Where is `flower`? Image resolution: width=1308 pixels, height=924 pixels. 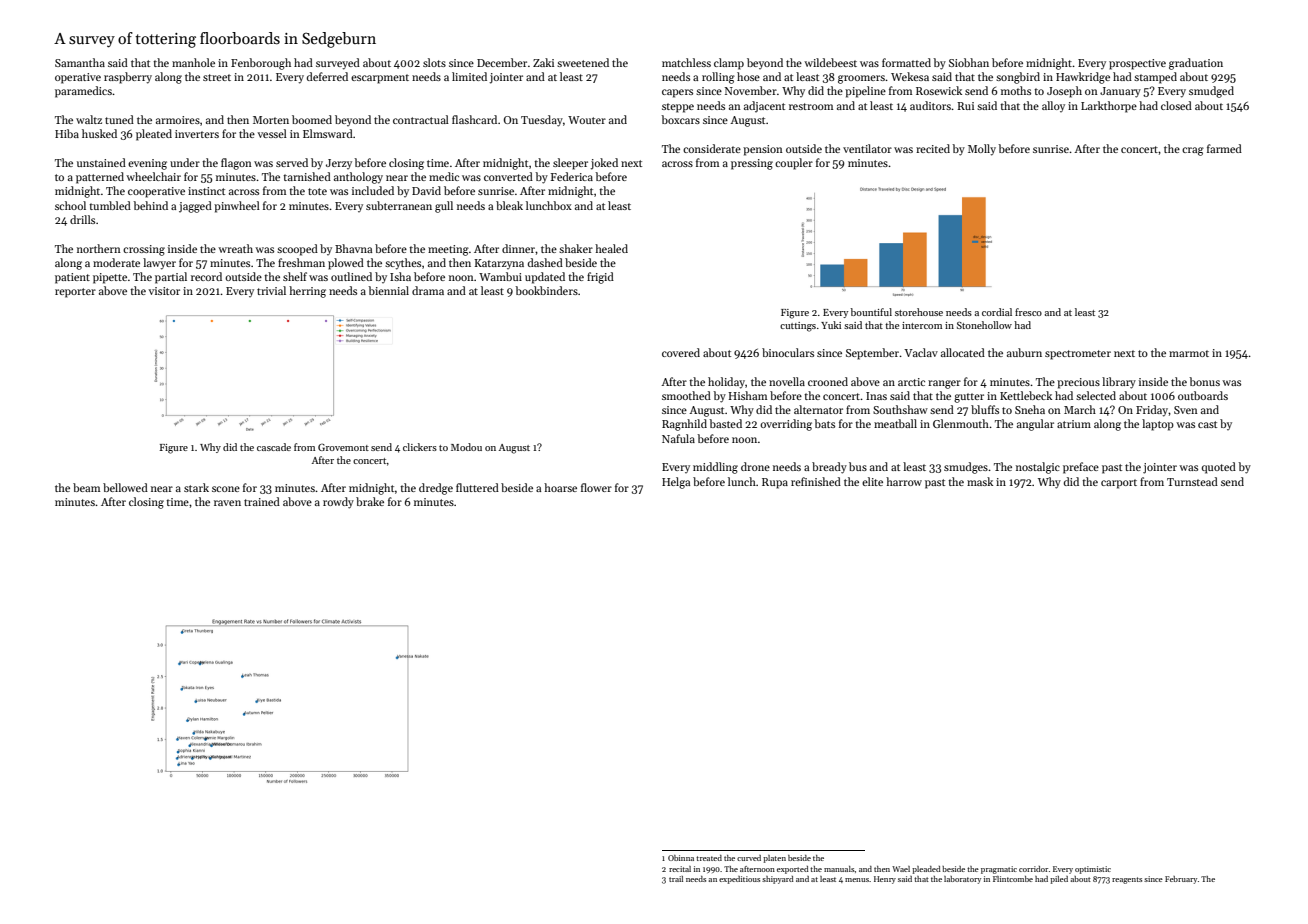 flower is located at coordinates (596, 487).
